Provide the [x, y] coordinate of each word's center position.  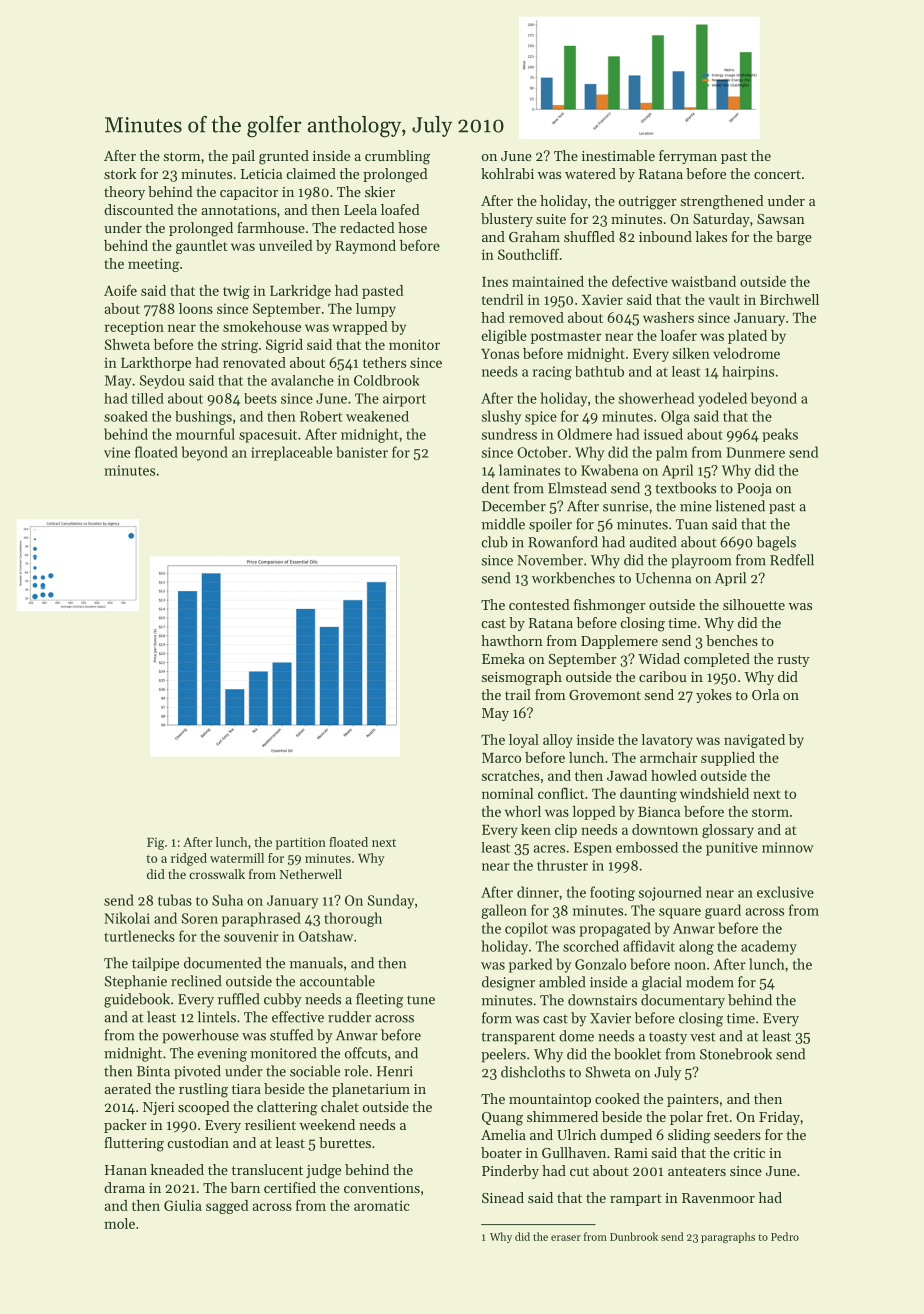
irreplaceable [291, 453]
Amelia [503, 1134]
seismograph [522, 678]
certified [290, 1187]
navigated [754, 741]
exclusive [785, 892]
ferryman [688, 157]
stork [120, 173]
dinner [538, 892]
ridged [189, 859]
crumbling [397, 157]
